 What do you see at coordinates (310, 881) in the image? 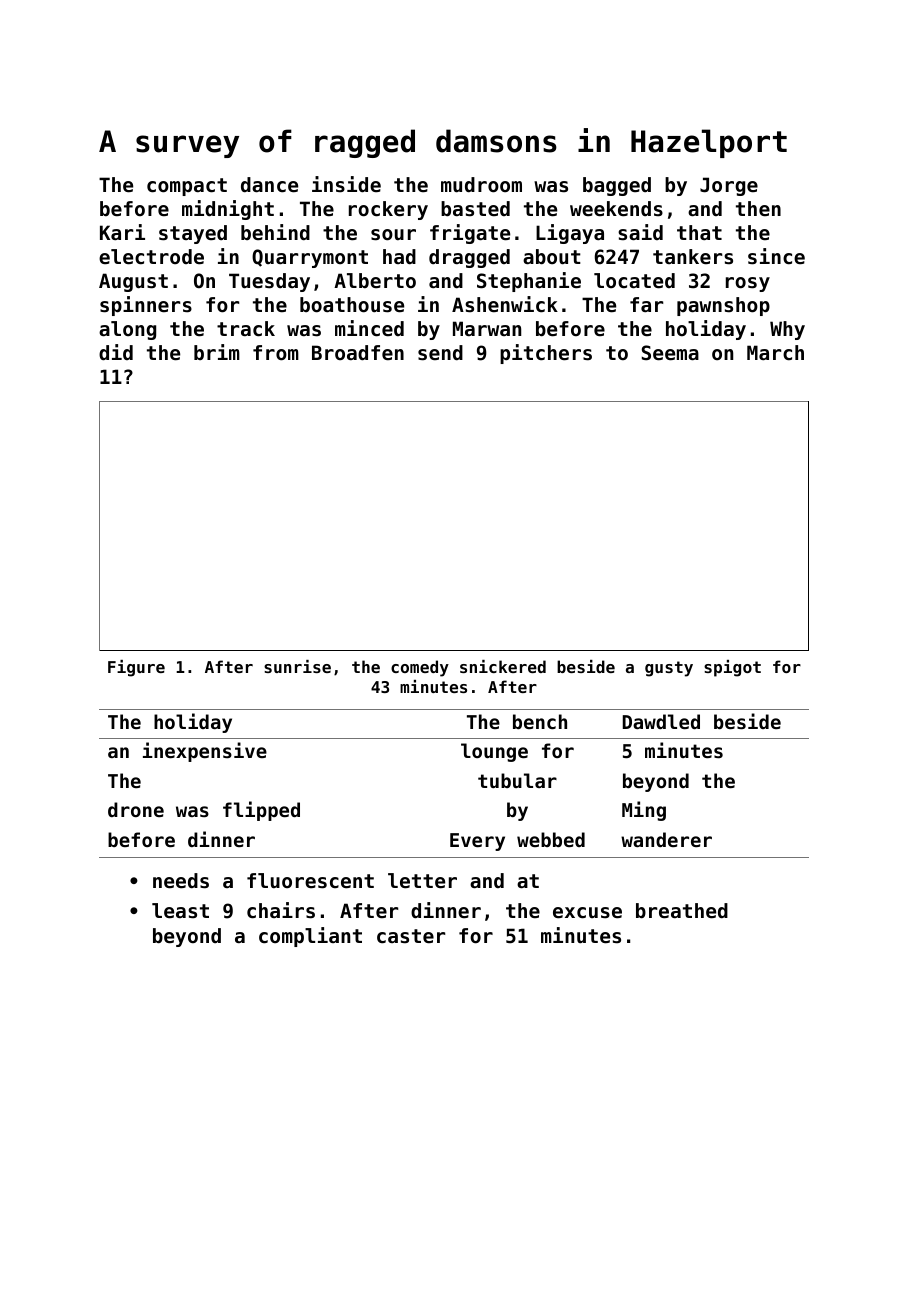
I see `fluorescent` at bounding box center [310, 881].
